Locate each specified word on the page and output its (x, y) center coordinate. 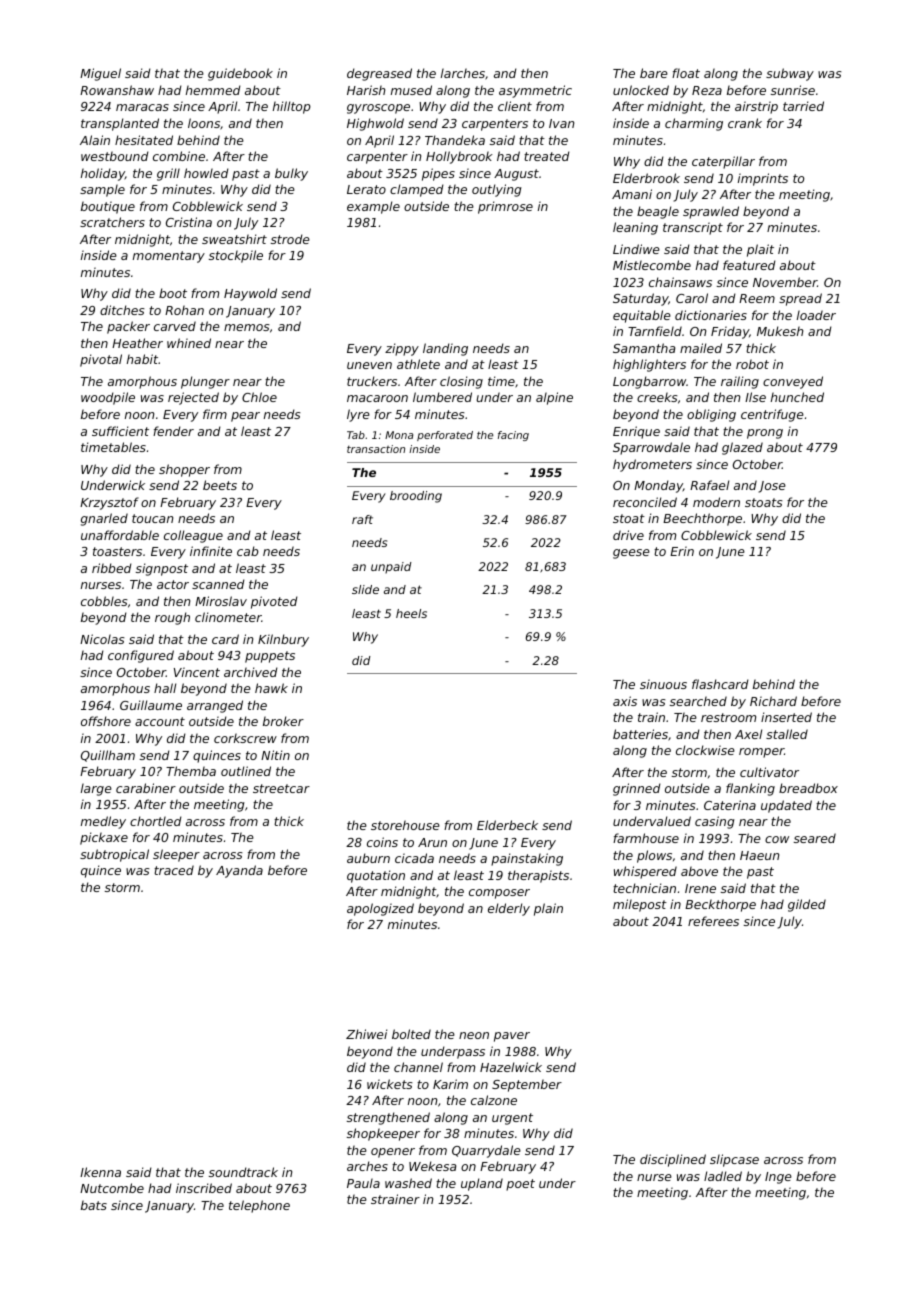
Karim (450, 1084)
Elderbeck (507, 825)
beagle (658, 212)
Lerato (366, 189)
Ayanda (239, 871)
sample (102, 190)
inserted (786, 717)
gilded (807, 905)
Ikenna (100, 1172)
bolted (411, 1034)
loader (816, 315)
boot (173, 293)
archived (251, 672)
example (373, 207)
